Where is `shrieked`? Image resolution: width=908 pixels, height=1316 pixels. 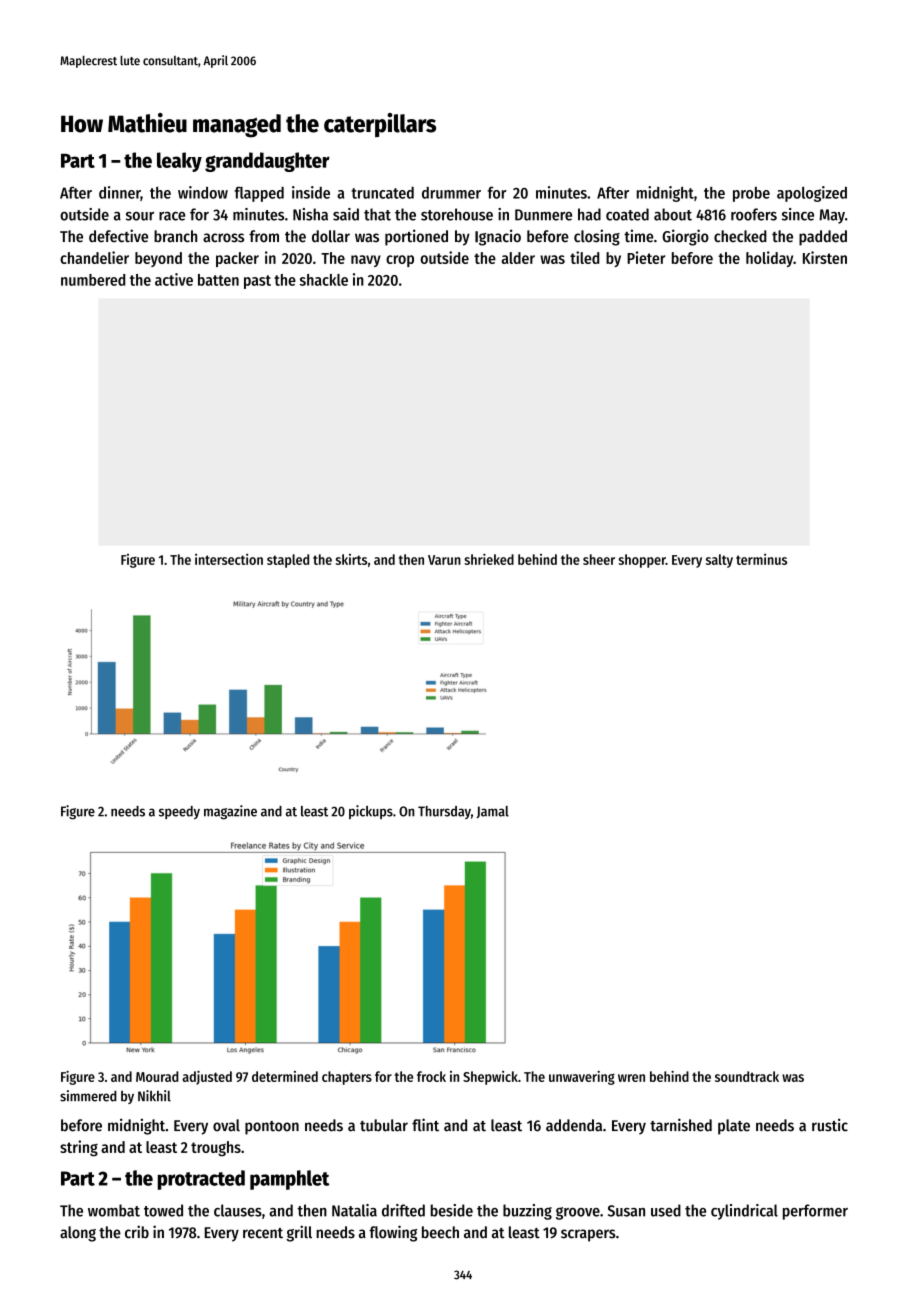 shrieked is located at coordinates (489, 559).
